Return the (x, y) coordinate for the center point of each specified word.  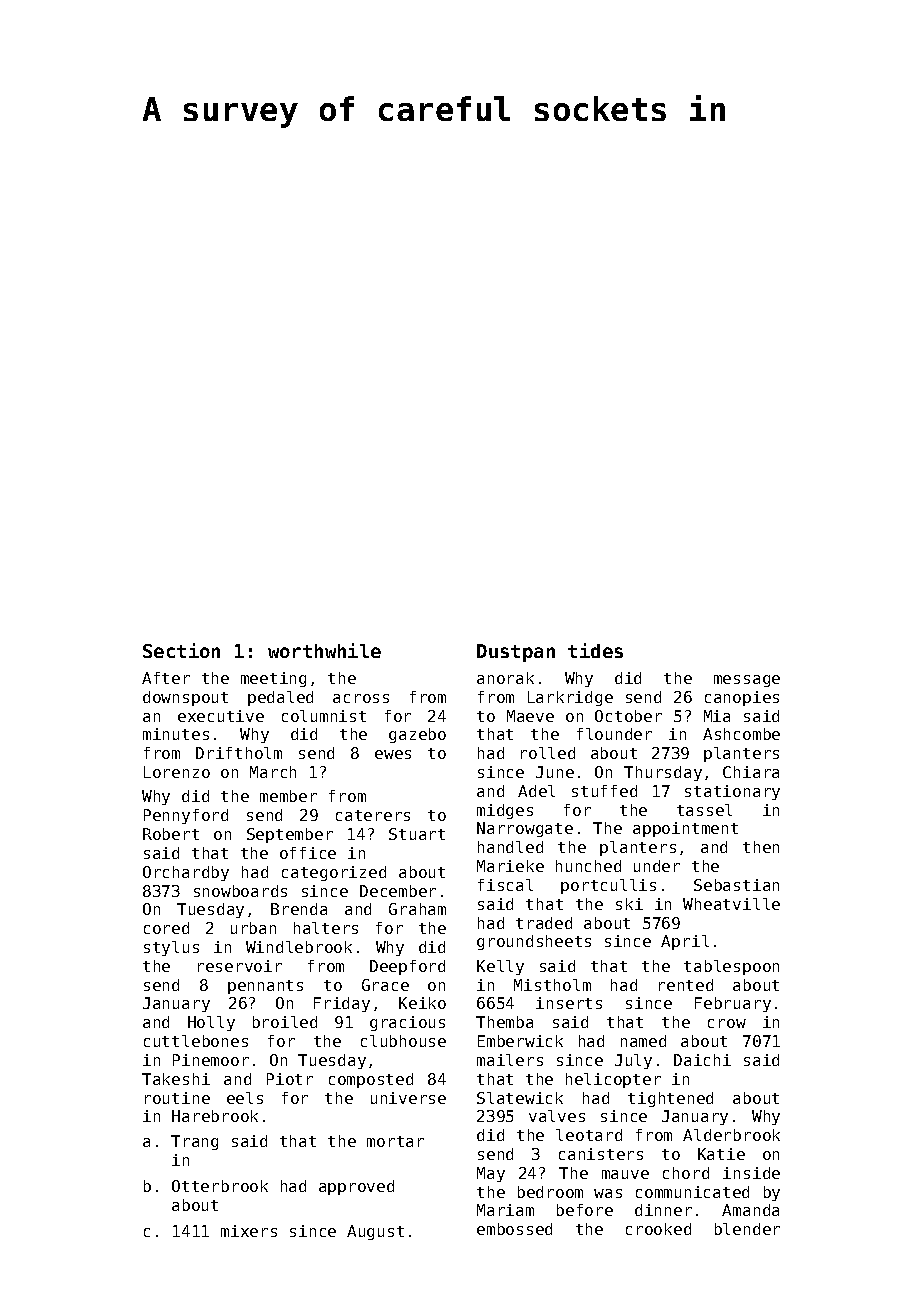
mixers (249, 1231)
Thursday (663, 773)
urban (253, 928)
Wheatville (731, 904)
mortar (395, 1141)
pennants (265, 987)
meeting (273, 679)
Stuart (417, 834)
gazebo (417, 735)
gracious (407, 1023)
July (633, 1061)
